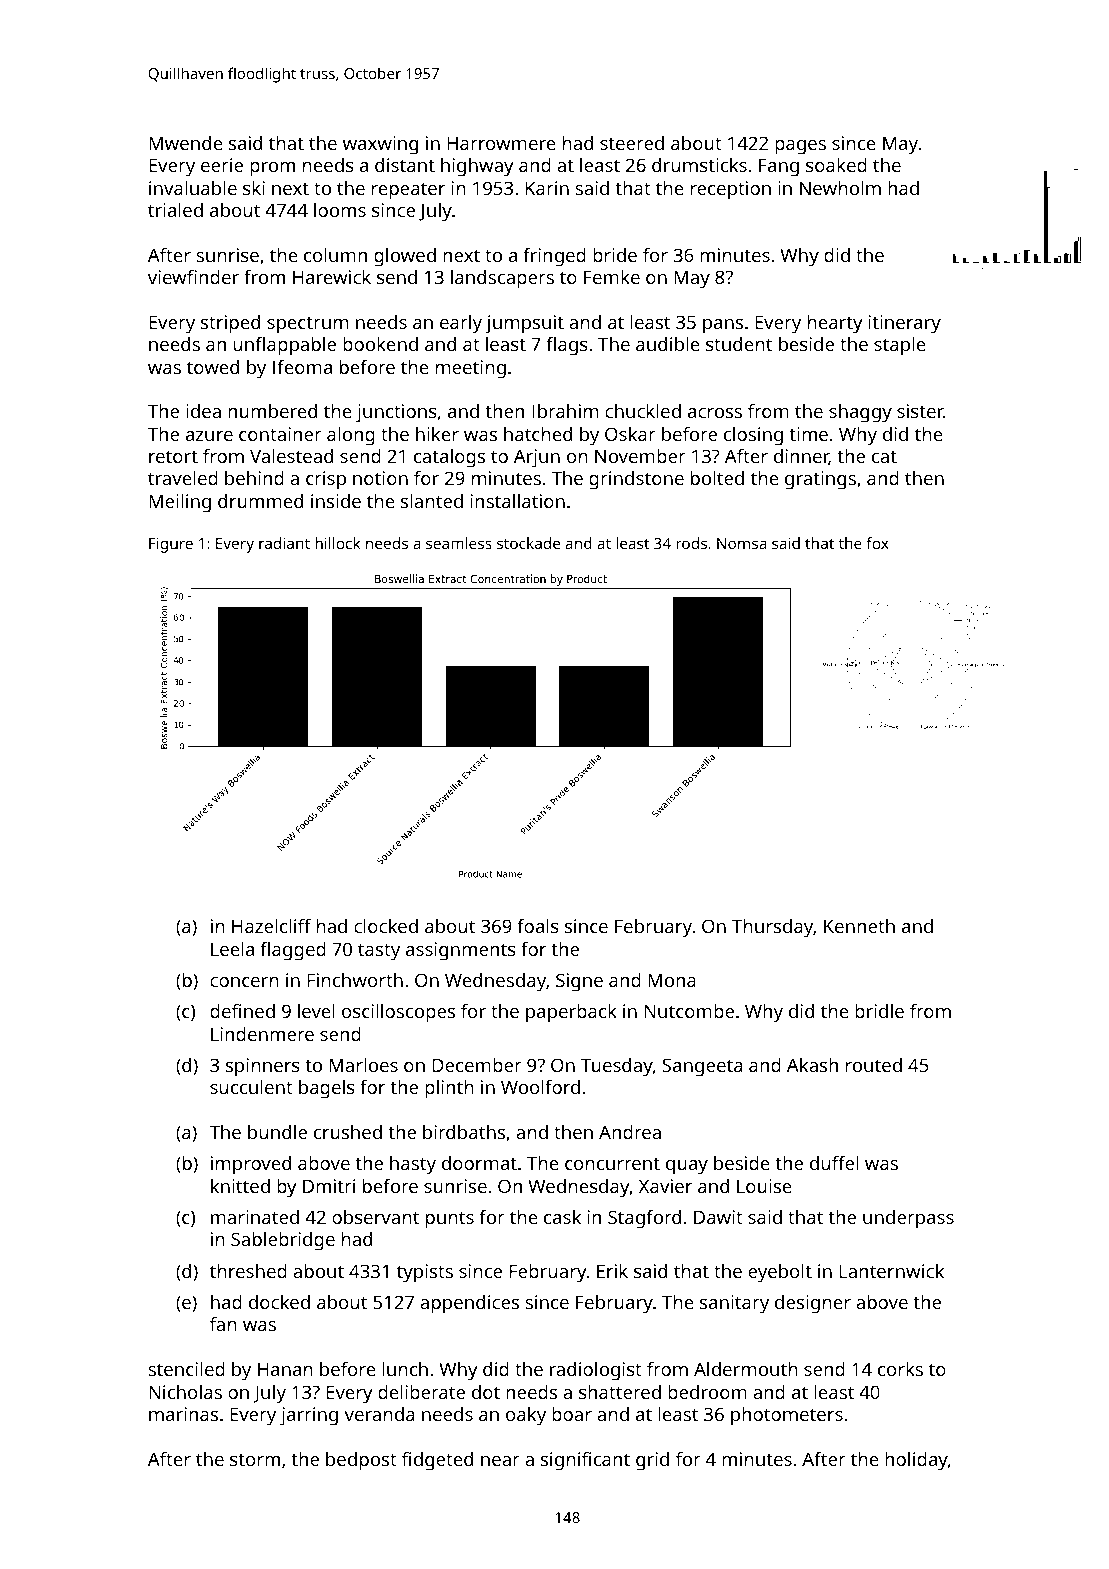 Image resolution: width=1109 pixels, height=1569 pixels. What do you see at coordinates (835, 324) in the image?
I see `hearty` at bounding box center [835, 324].
